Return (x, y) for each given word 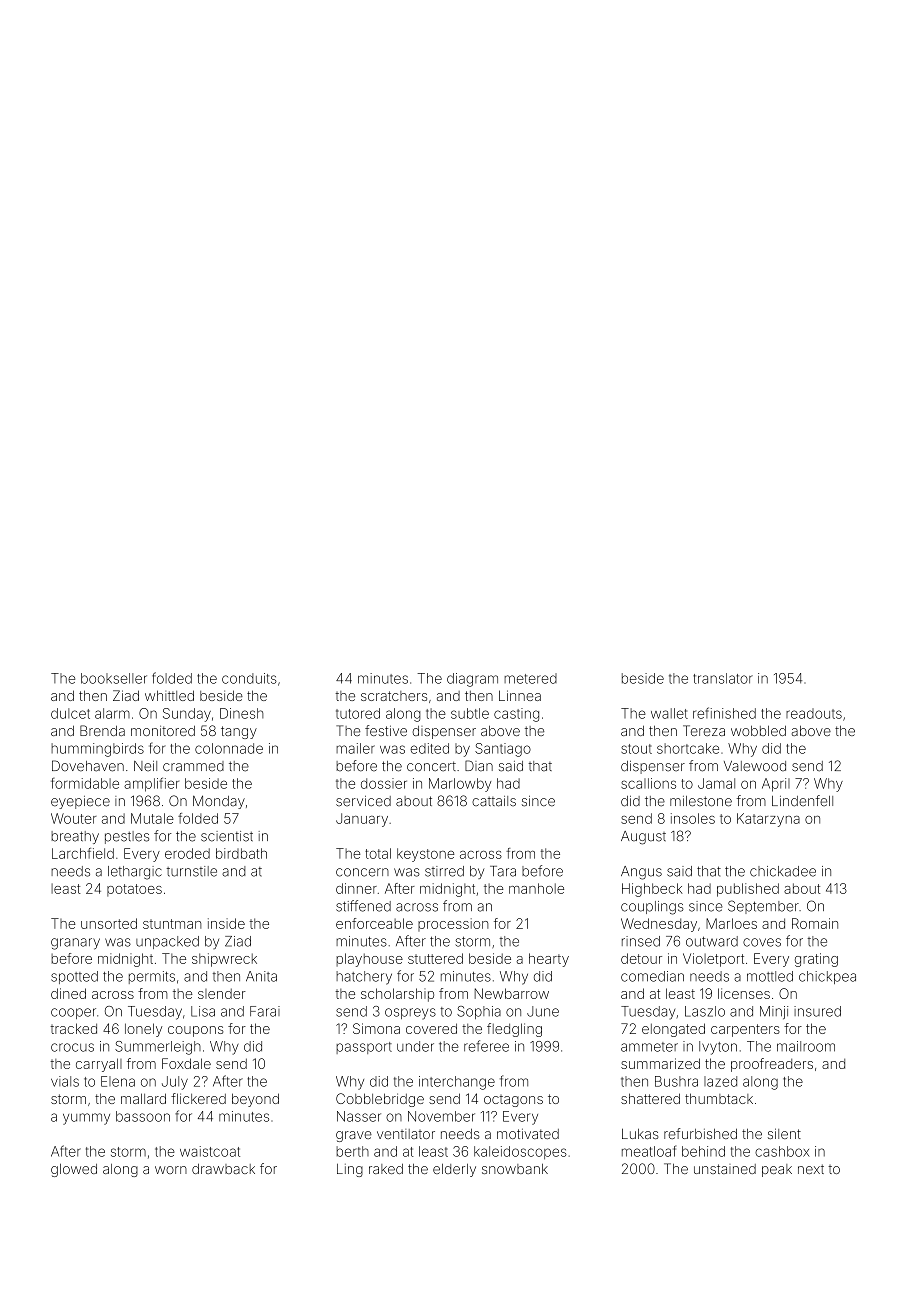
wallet (669, 713)
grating (816, 960)
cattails (494, 801)
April (776, 785)
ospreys (410, 1014)
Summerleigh (158, 1048)
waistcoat (210, 1151)
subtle (470, 713)
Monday (219, 802)
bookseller (114, 678)
